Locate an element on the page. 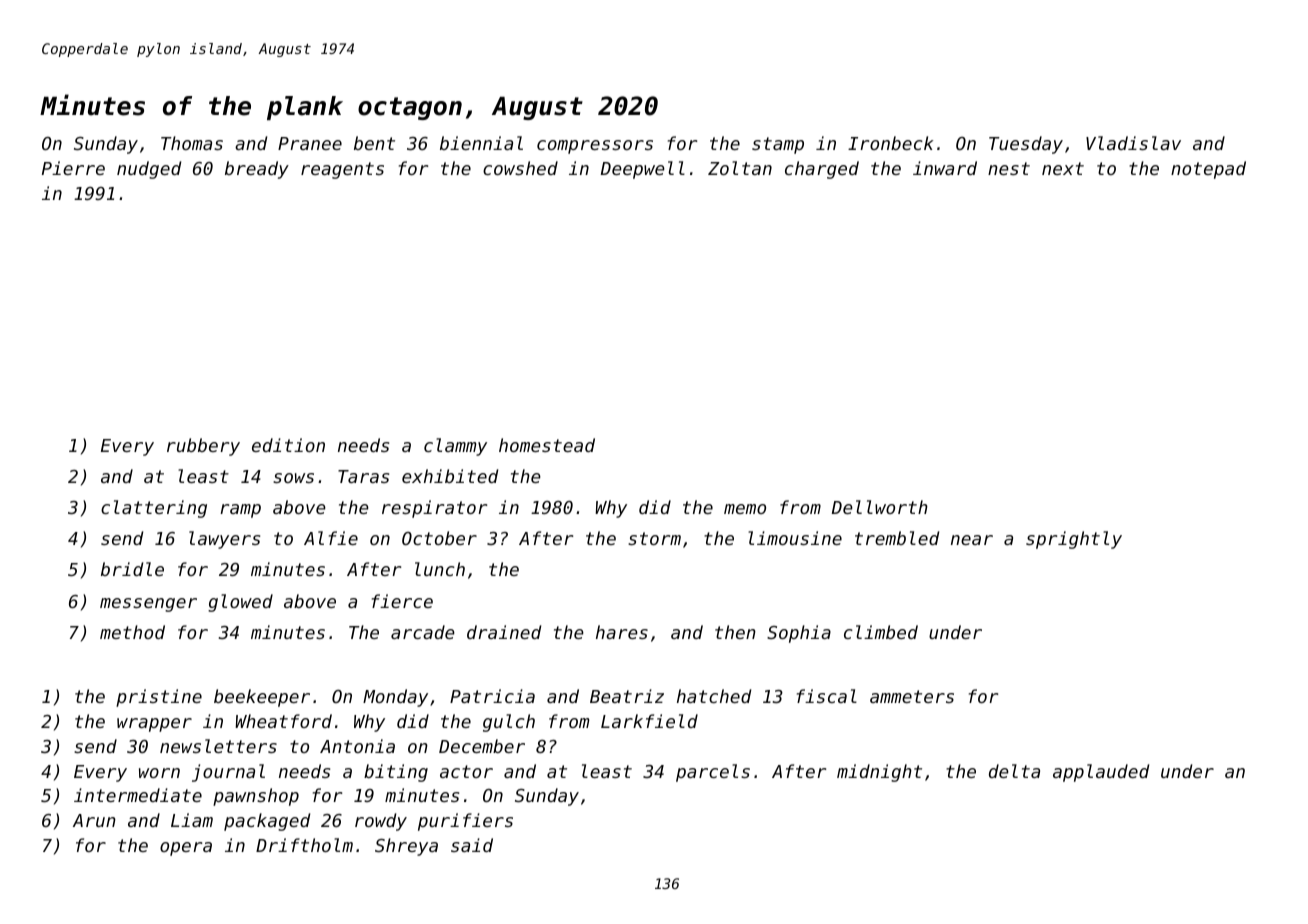  Pierre is located at coordinates (73, 168).
